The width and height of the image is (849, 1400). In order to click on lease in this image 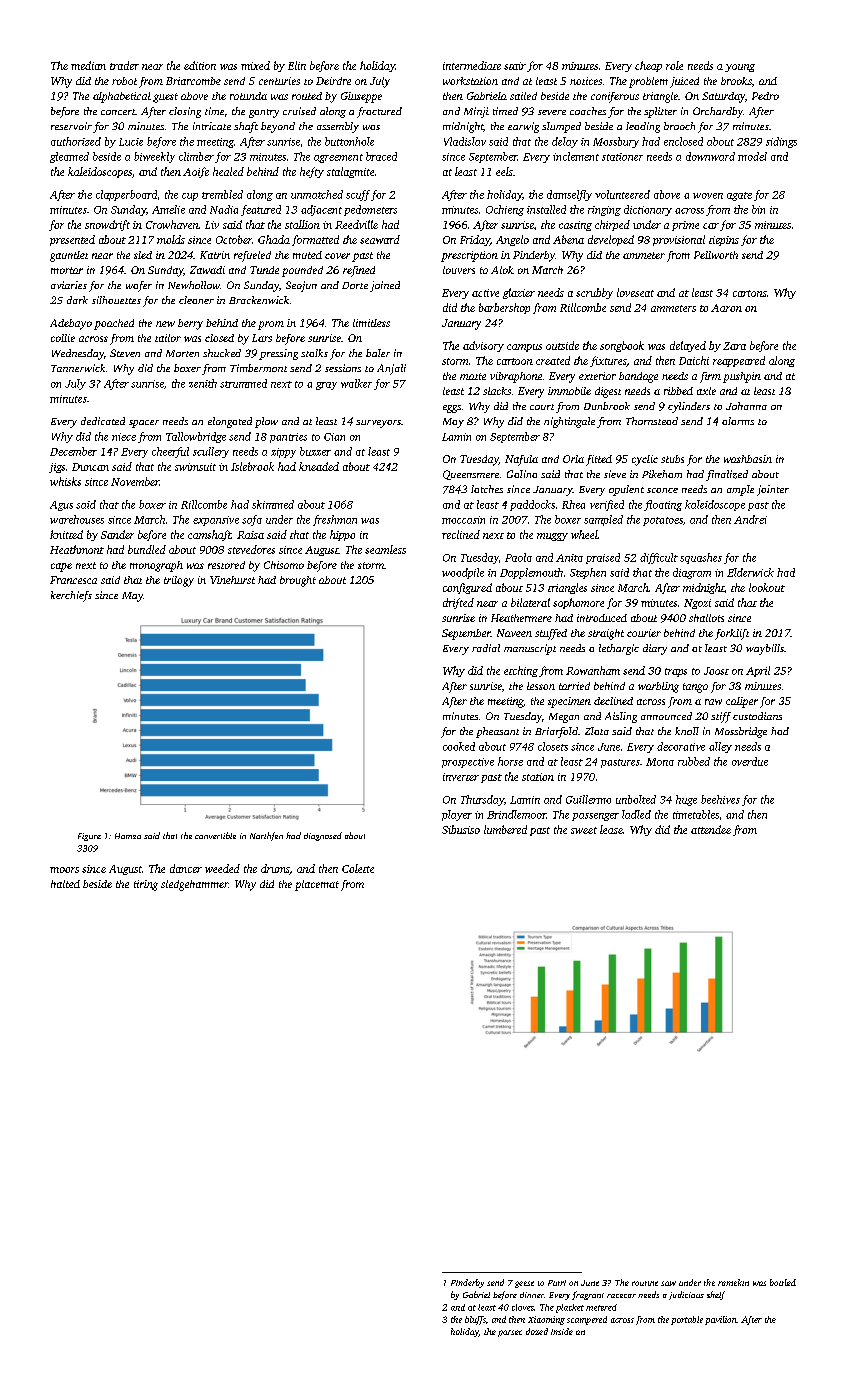, I will do `click(611, 829)`.
